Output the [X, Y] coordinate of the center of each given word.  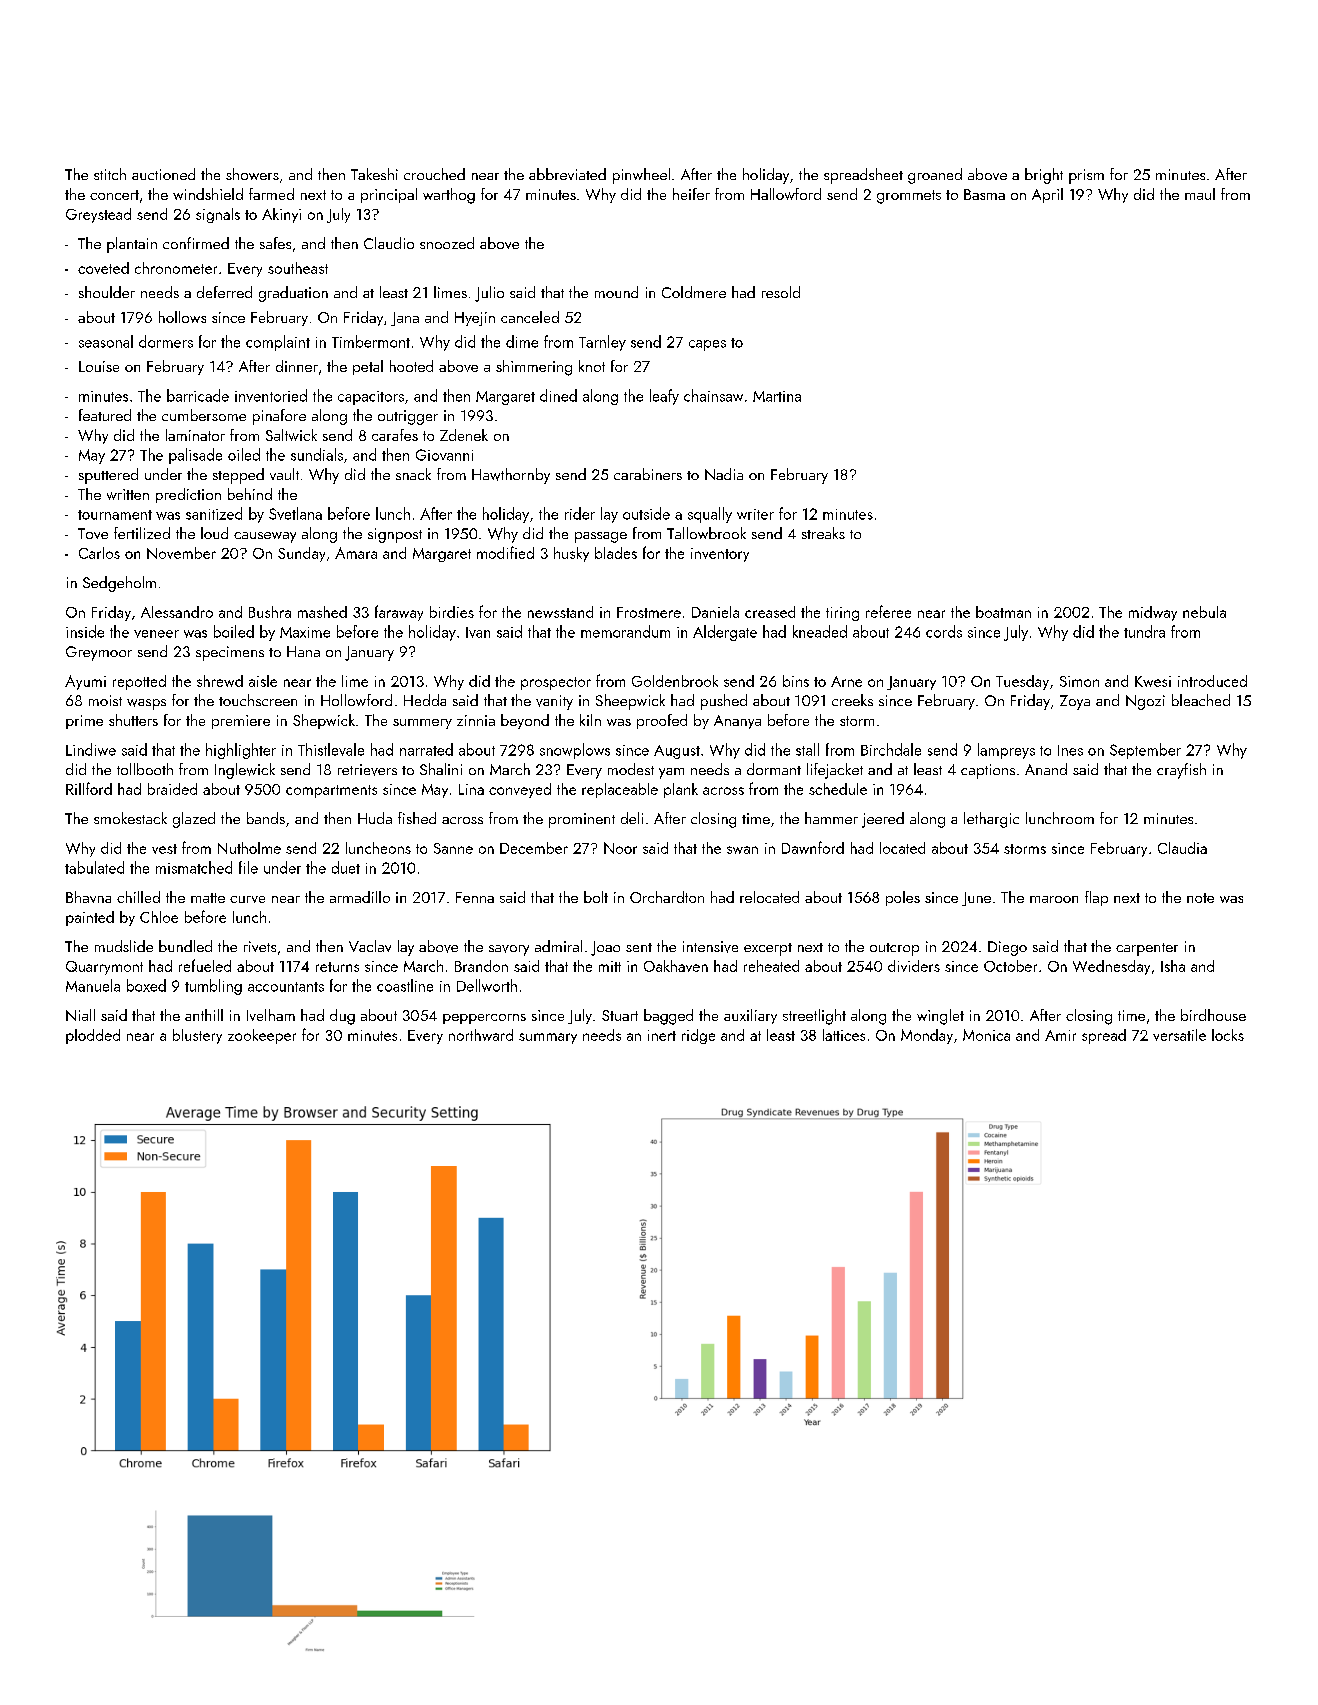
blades [616, 553]
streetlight [814, 1017]
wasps [146, 704]
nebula [1204, 612]
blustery [197, 1036]
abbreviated [567, 174]
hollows [182, 317]
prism [1086, 176]
